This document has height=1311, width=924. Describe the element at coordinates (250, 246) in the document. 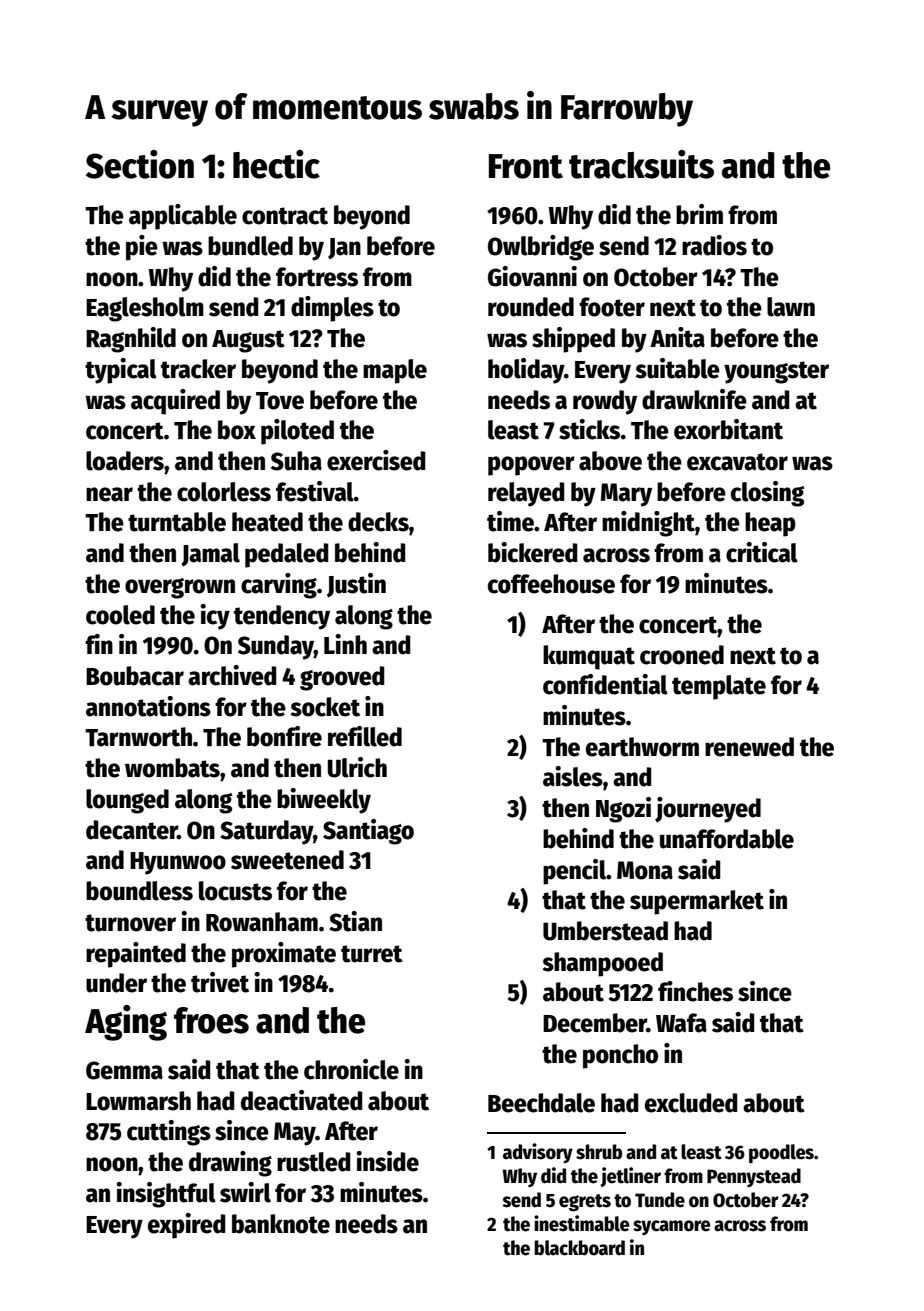

I see `bundled` at that location.
